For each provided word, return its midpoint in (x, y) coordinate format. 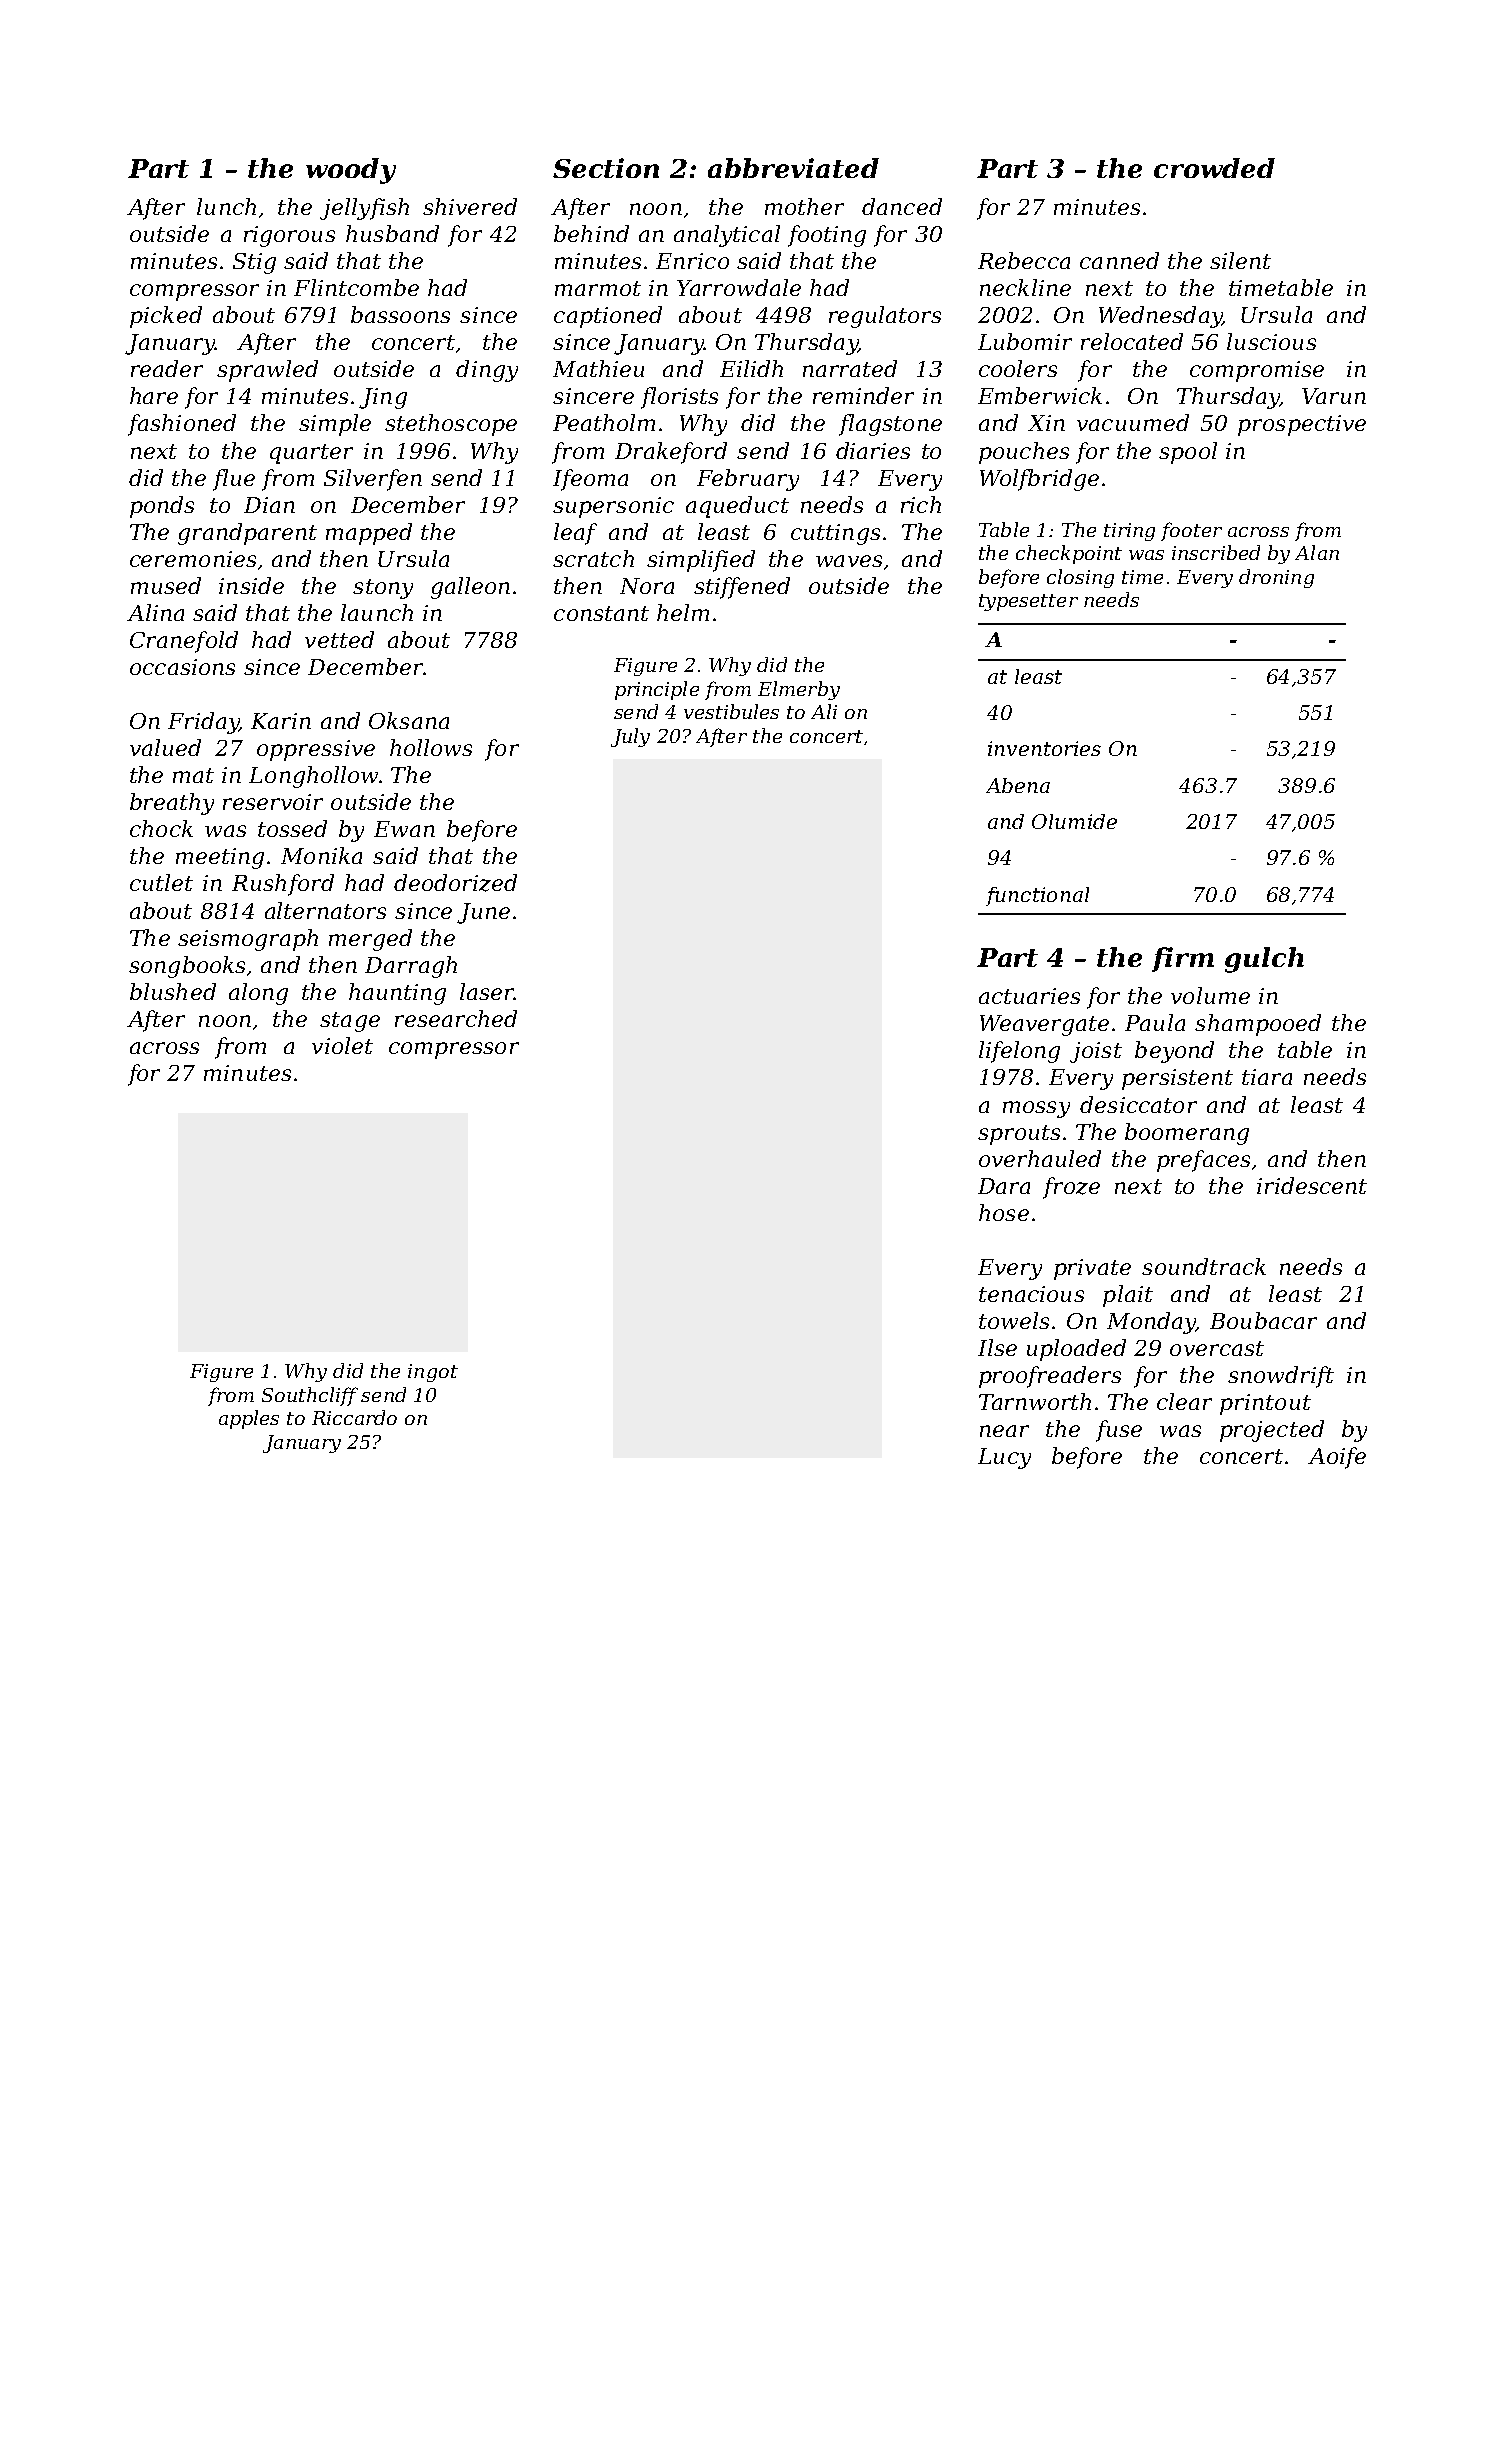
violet (342, 1045)
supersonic (613, 507)
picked (166, 317)
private (1092, 1269)
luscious (1271, 341)
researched (456, 1018)
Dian (269, 505)
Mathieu (598, 368)
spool (1188, 453)
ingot (433, 1373)
